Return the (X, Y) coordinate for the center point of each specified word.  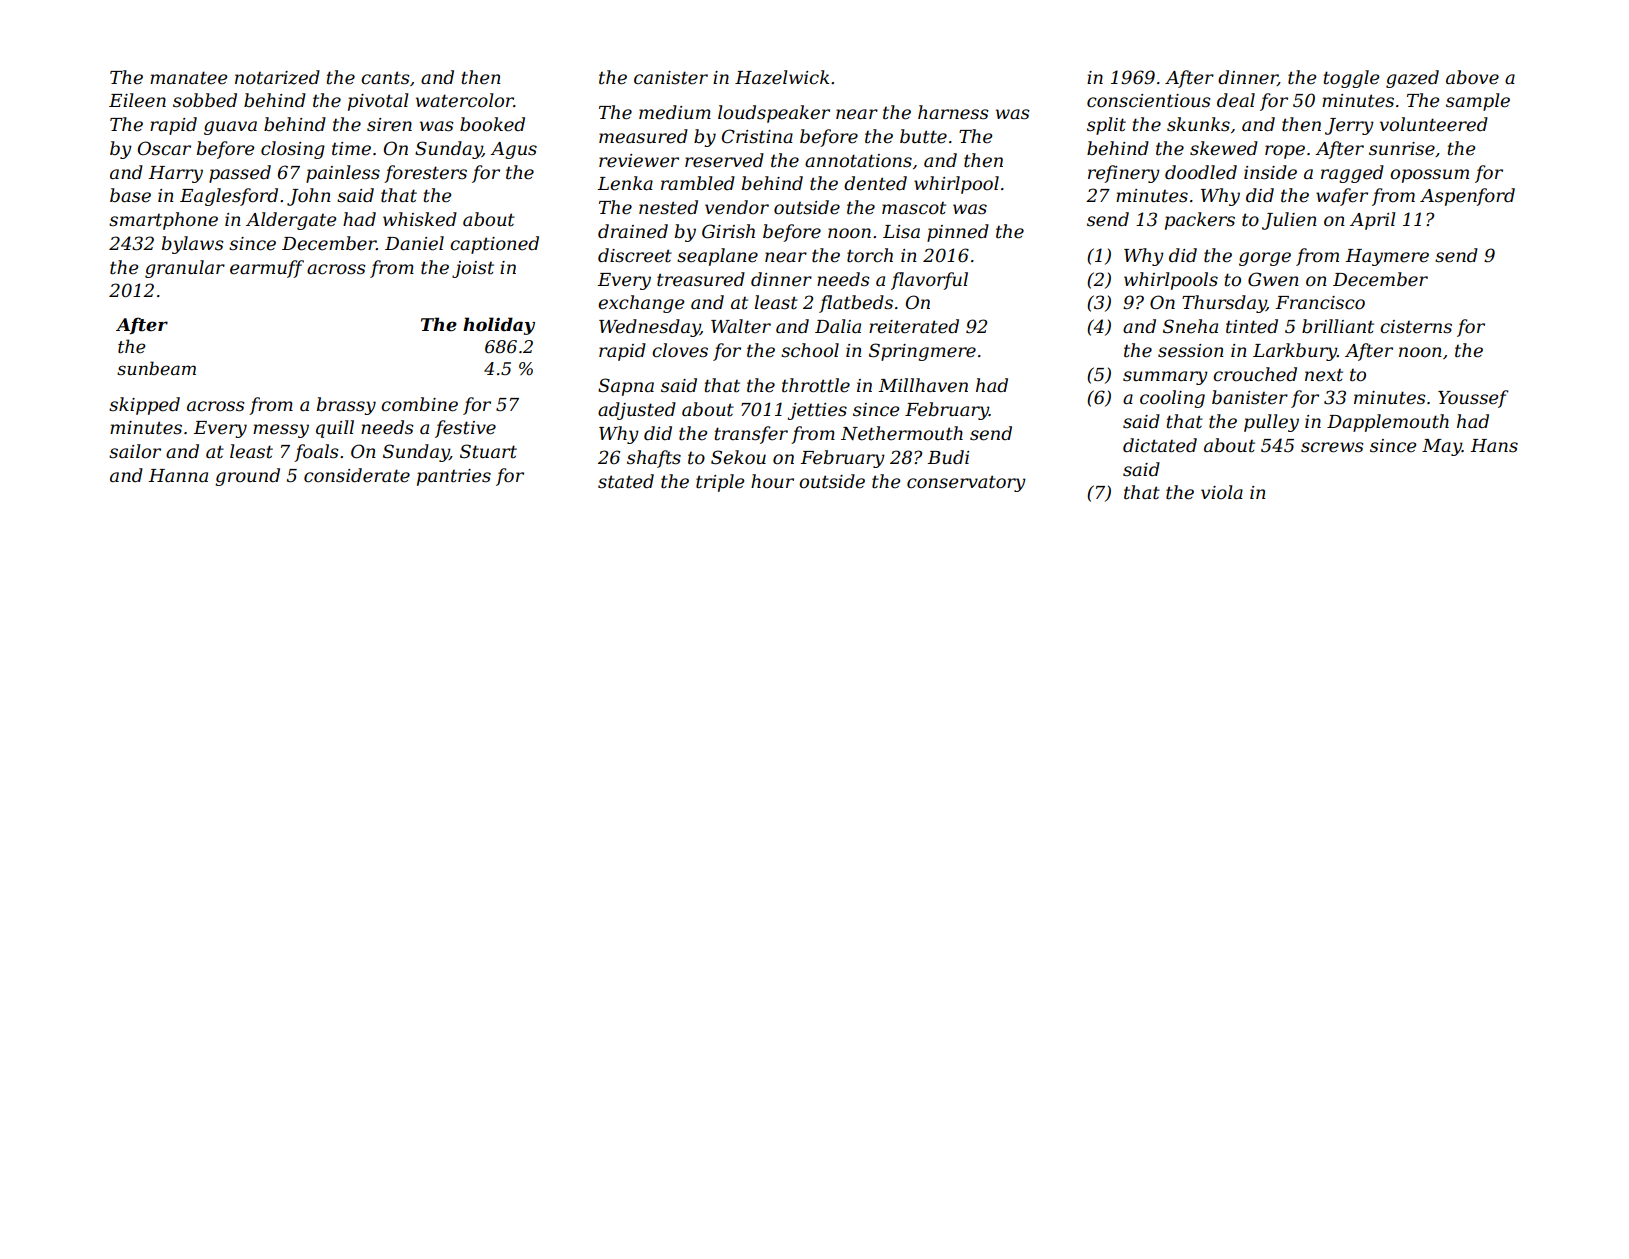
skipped (144, 406)
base (130, 195)
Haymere (1387, 257)
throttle (816, 385)
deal (1236, 100)
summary (1165, 378)
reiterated (914, 326)
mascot (914, 208)
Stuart (488, 451)
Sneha (1190, 326)
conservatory (966, 483)
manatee (188, 78)
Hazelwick (782, 77)
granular (185, 269)
